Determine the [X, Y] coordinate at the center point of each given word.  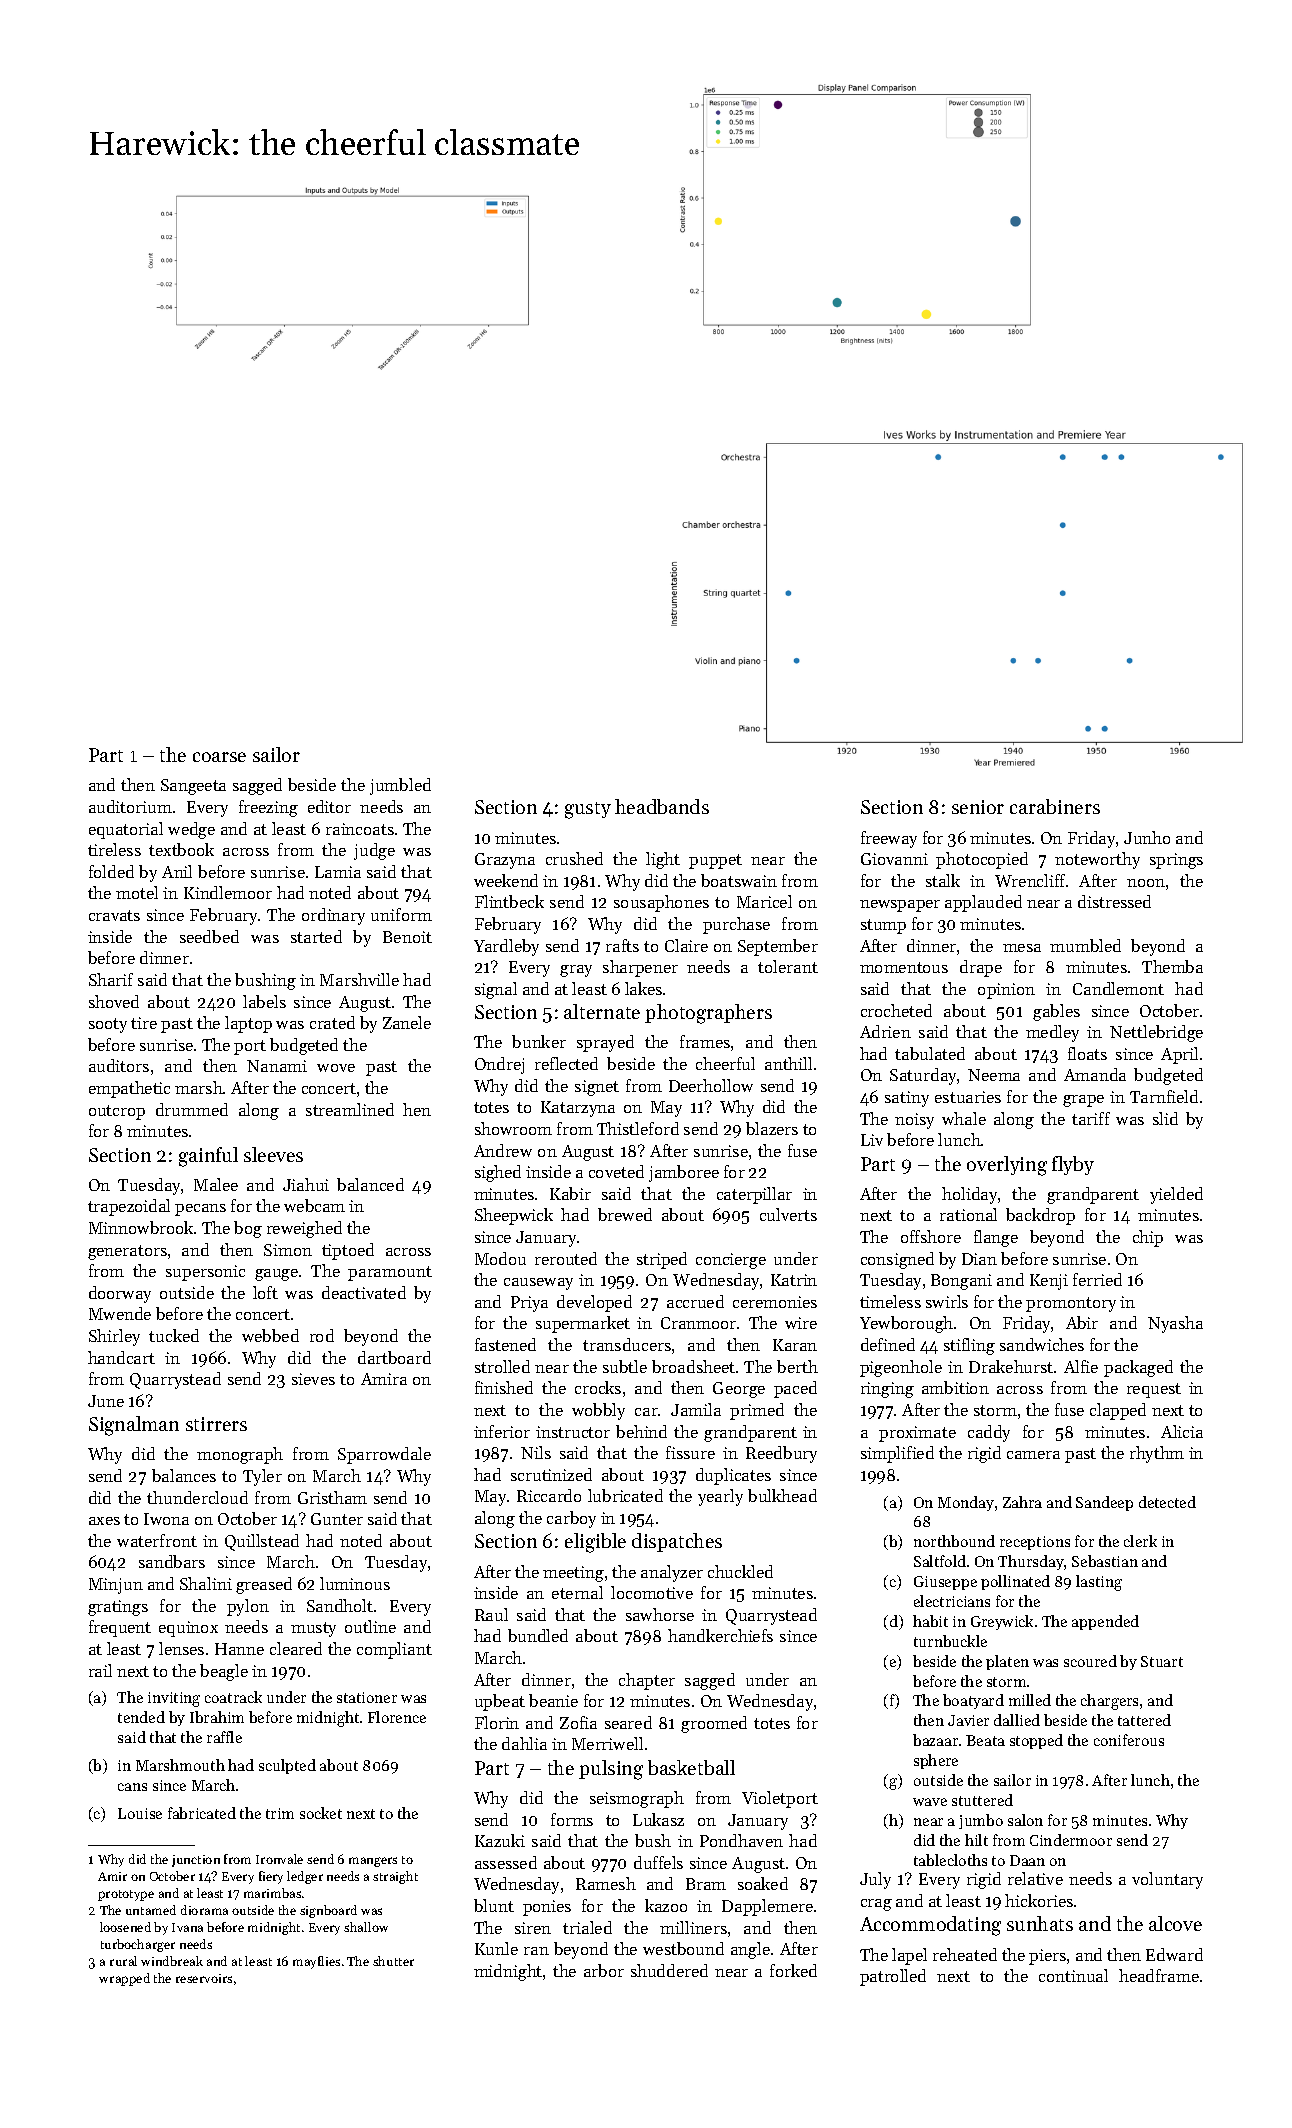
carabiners [1055, 806]
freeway [889, 839]
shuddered [669, 1970]
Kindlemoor [228, 892]
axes [104, 1521]
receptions [1035, 1543]
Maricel [764, 901]
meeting [573, 1574]
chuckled [740, 1571]
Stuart [1162, 1661]
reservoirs [204, 1978]
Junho [1147, 837]
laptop [248, 1024]
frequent [120, 1628]
